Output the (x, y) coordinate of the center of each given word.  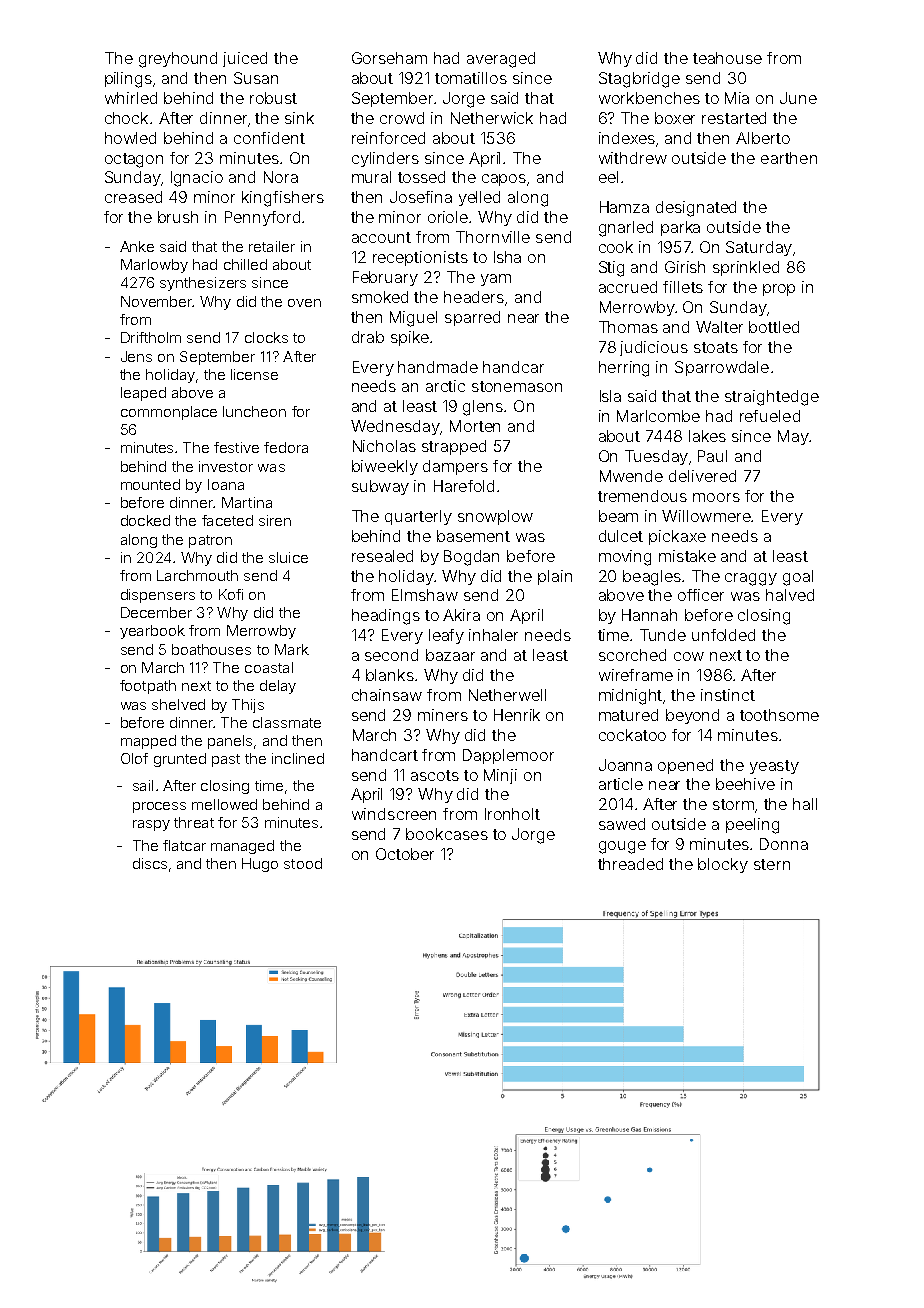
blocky (723, 865)
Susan (256, 78)
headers (474, 297)
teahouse (727, 58)
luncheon (254, 411)
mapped (148, 742)
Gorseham (389, 58)
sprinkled (746, 268)
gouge (622, 847)
